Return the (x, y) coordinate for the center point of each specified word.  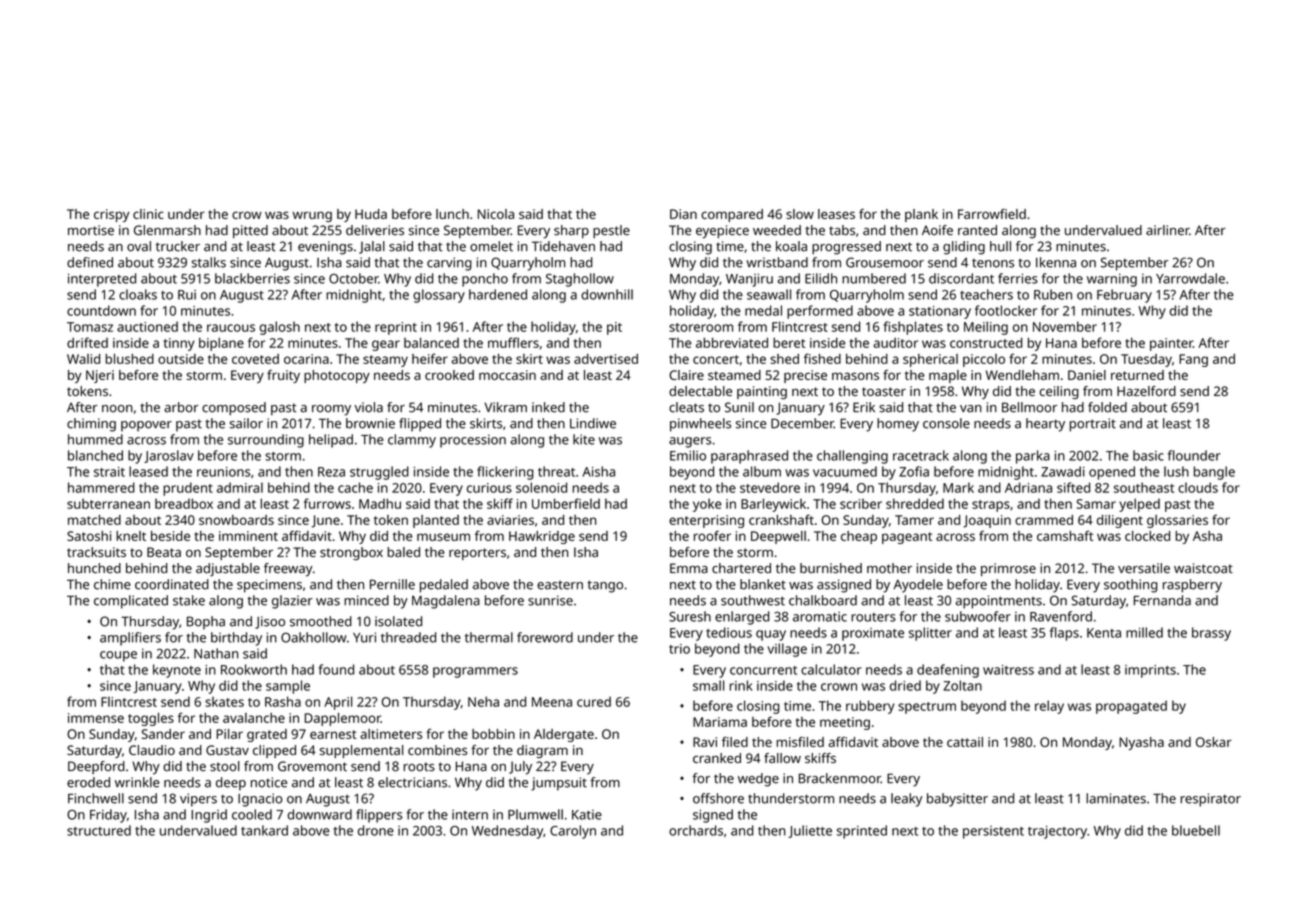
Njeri (100, 376)
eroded (88, 782)
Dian (683, 214)
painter (1171, 344)
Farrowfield (992, 214)
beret (789, 342)
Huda (371, 214)
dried (905, 685)
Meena (552, 702)
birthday (236, 639)
